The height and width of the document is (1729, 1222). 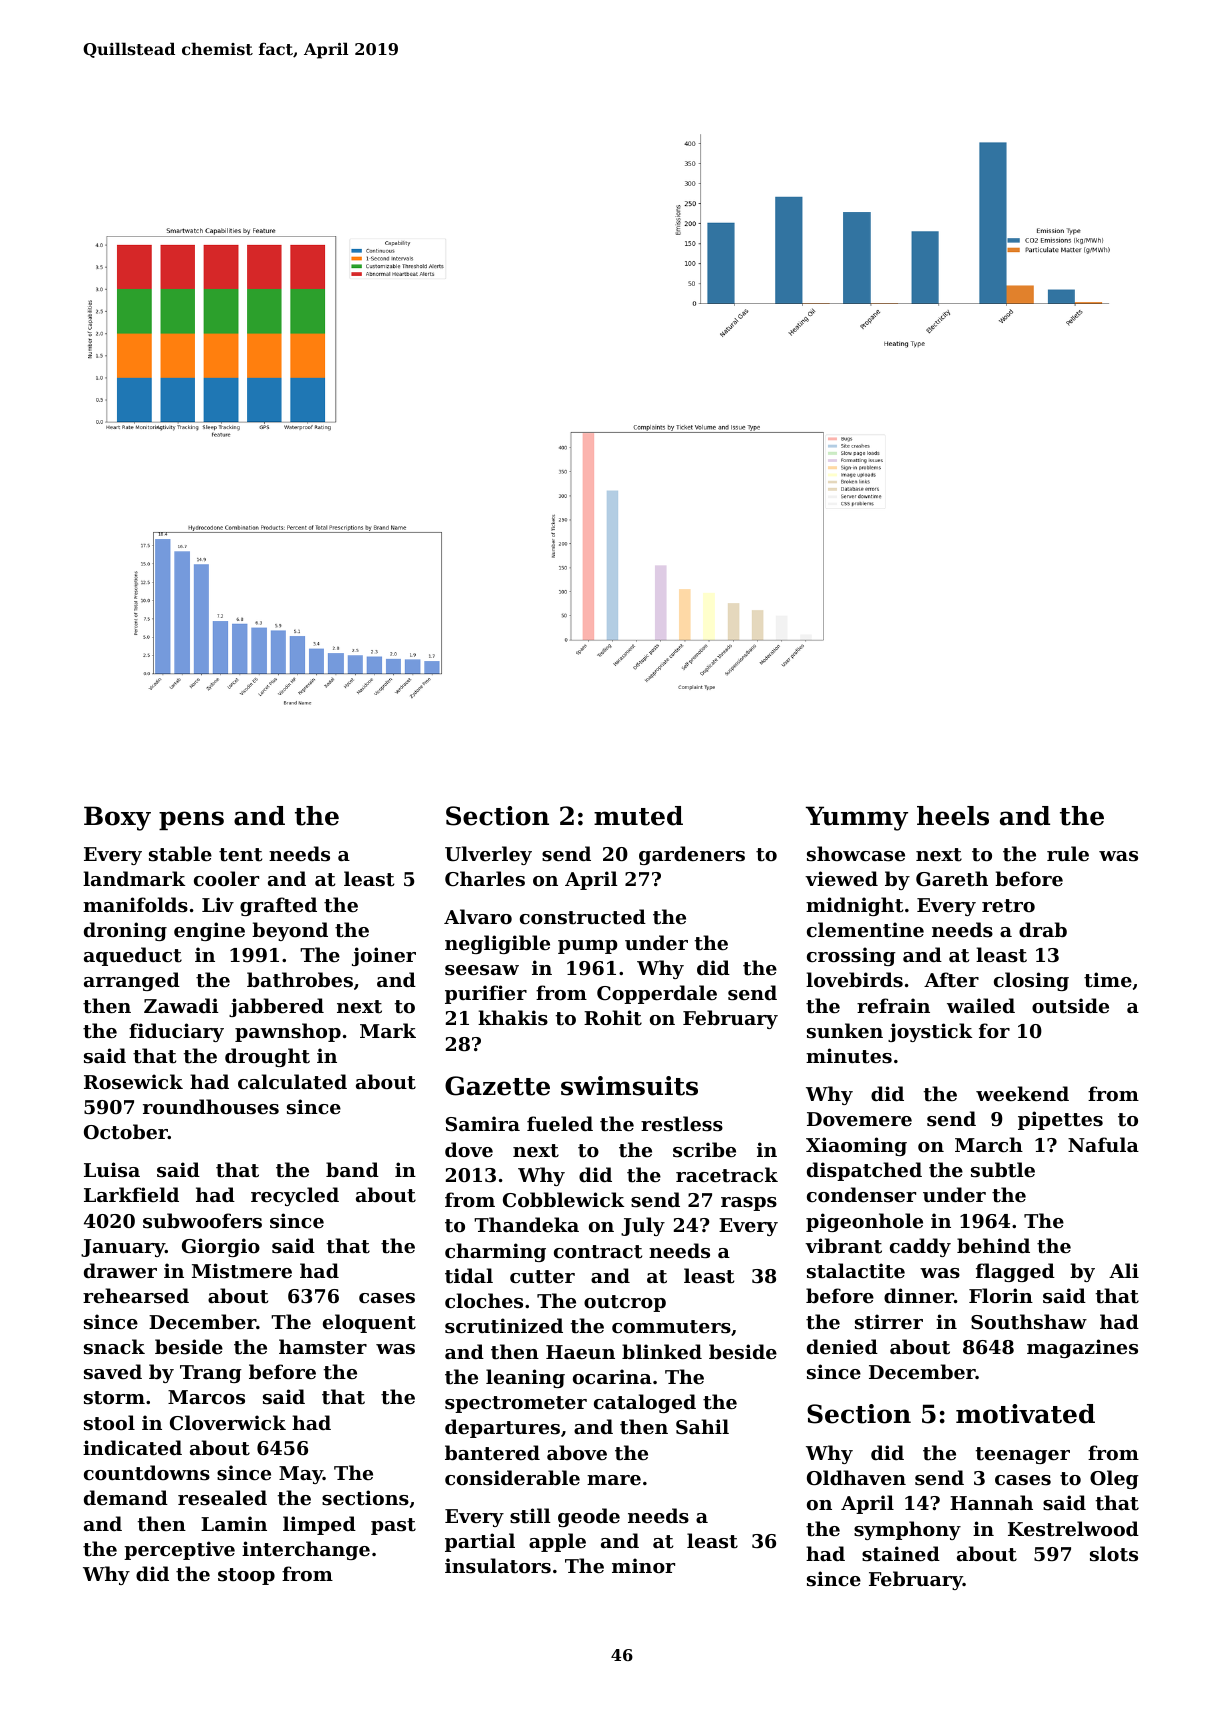 I want to click on stoop, so click(x=246, y=1576).
